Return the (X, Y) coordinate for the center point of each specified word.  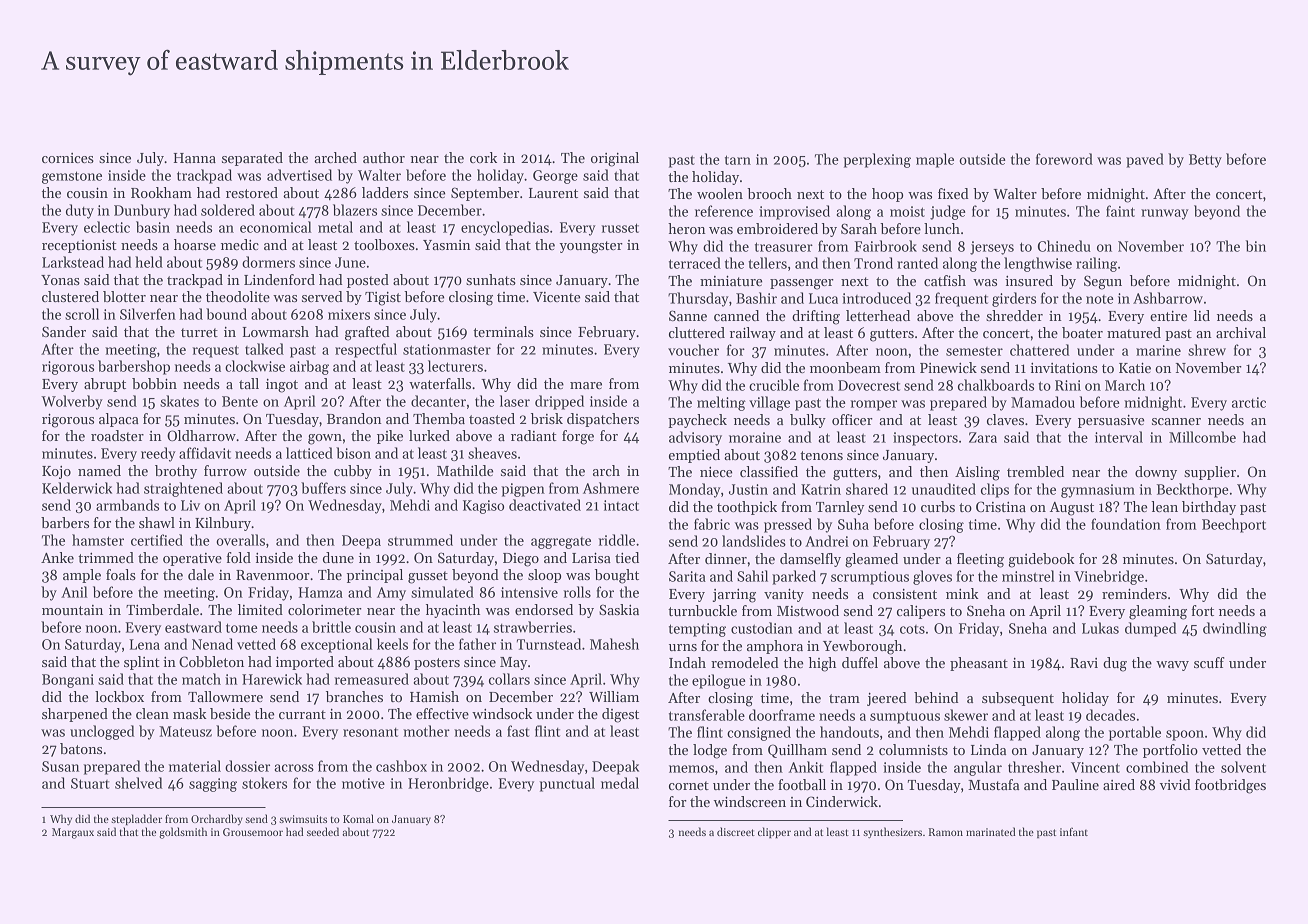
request (215, 351)
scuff (1209, 662)
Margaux (73, 833)
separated (252, 159)
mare (586, 385)
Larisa (591, 557)
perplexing (877, 160)
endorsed (544, 609)
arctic (1249, 402)
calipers (921, 612)
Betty (1205, 161)
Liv (190, 505)
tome (242, 628)
